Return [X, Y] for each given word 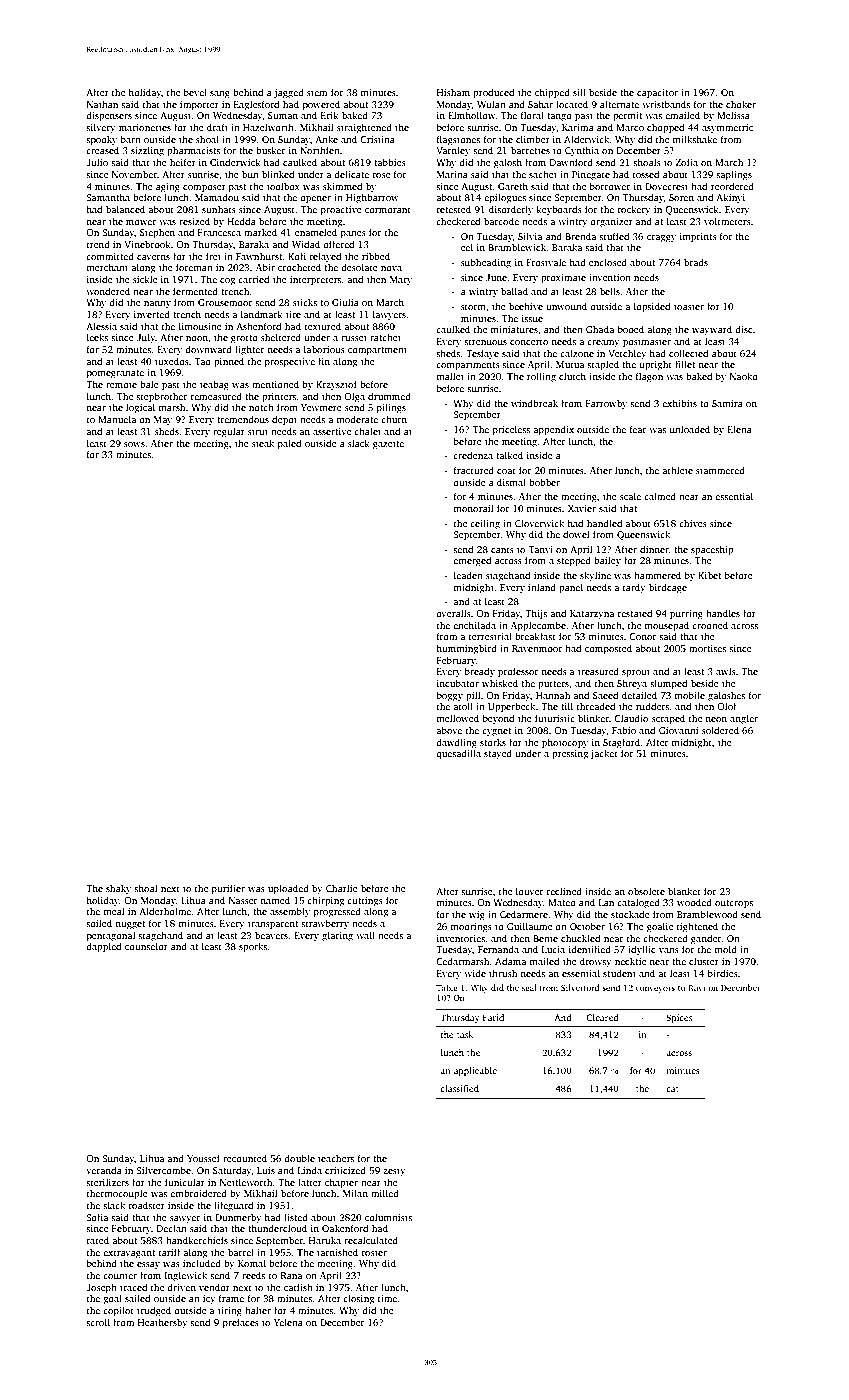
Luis [266, 1170]
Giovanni [678, 730]
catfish [298, 1287]
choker [741, 104]
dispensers [109, 116]
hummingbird [466, 649]
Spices [679, 1018]
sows [134, 444]
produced [493, 93]
